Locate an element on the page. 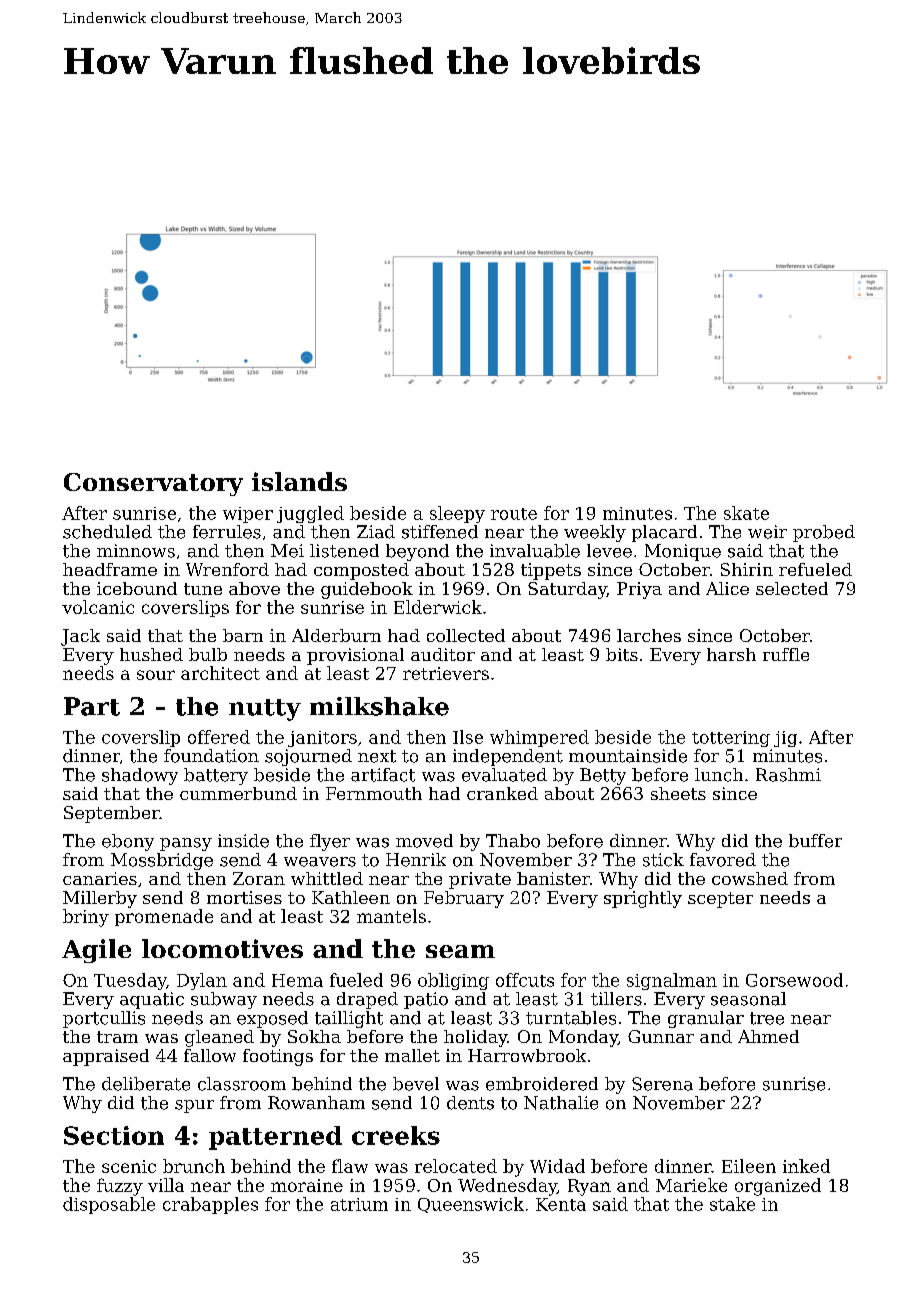 The height and width of the document is (1308, 924). exposed is located at coordinates (272, 1019).
